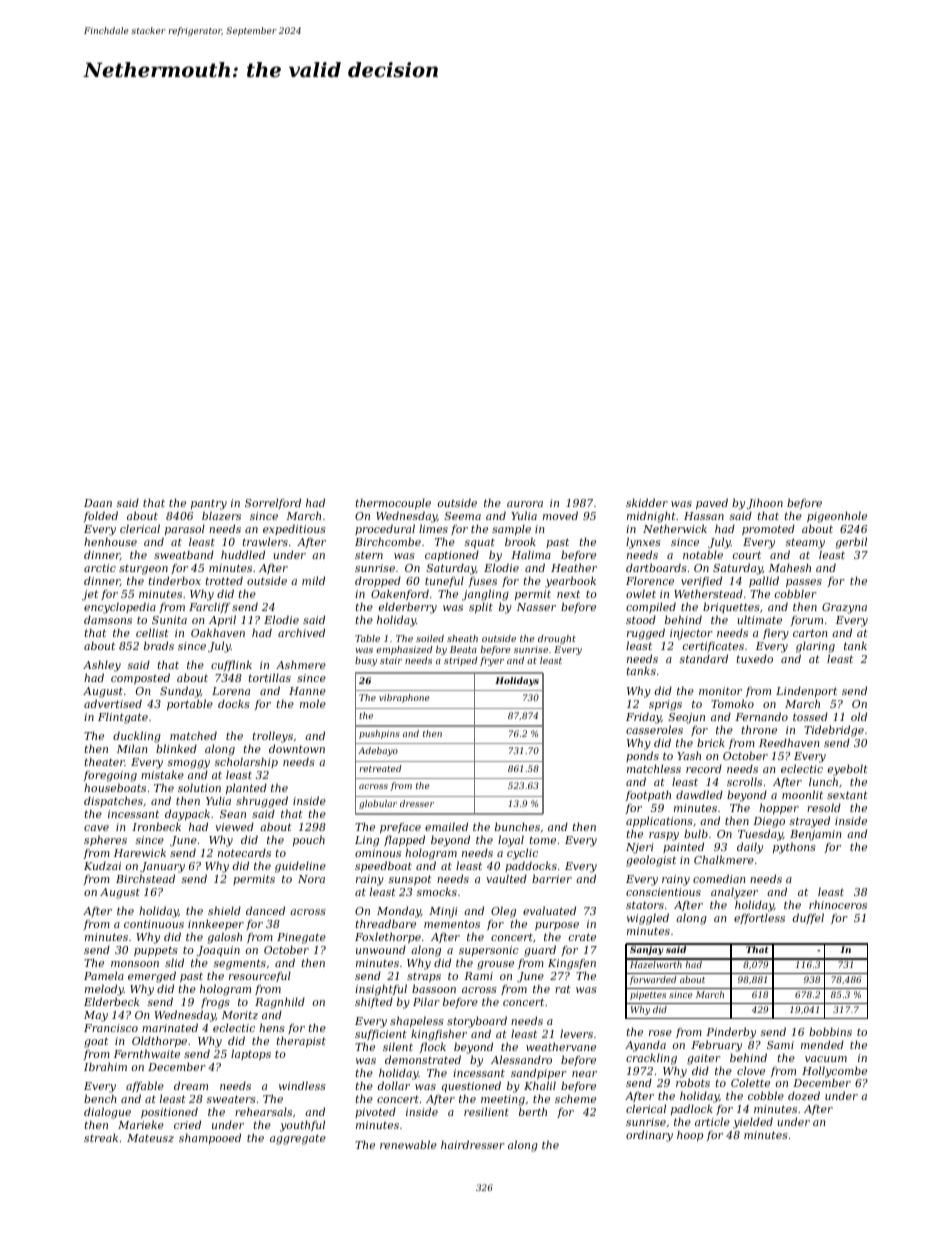 This screenshot has height=1233, width=952. What do you see at coordinates (169, 1112) in the screenshot?
I see `positioned` at bounding box center [169, 1112].
